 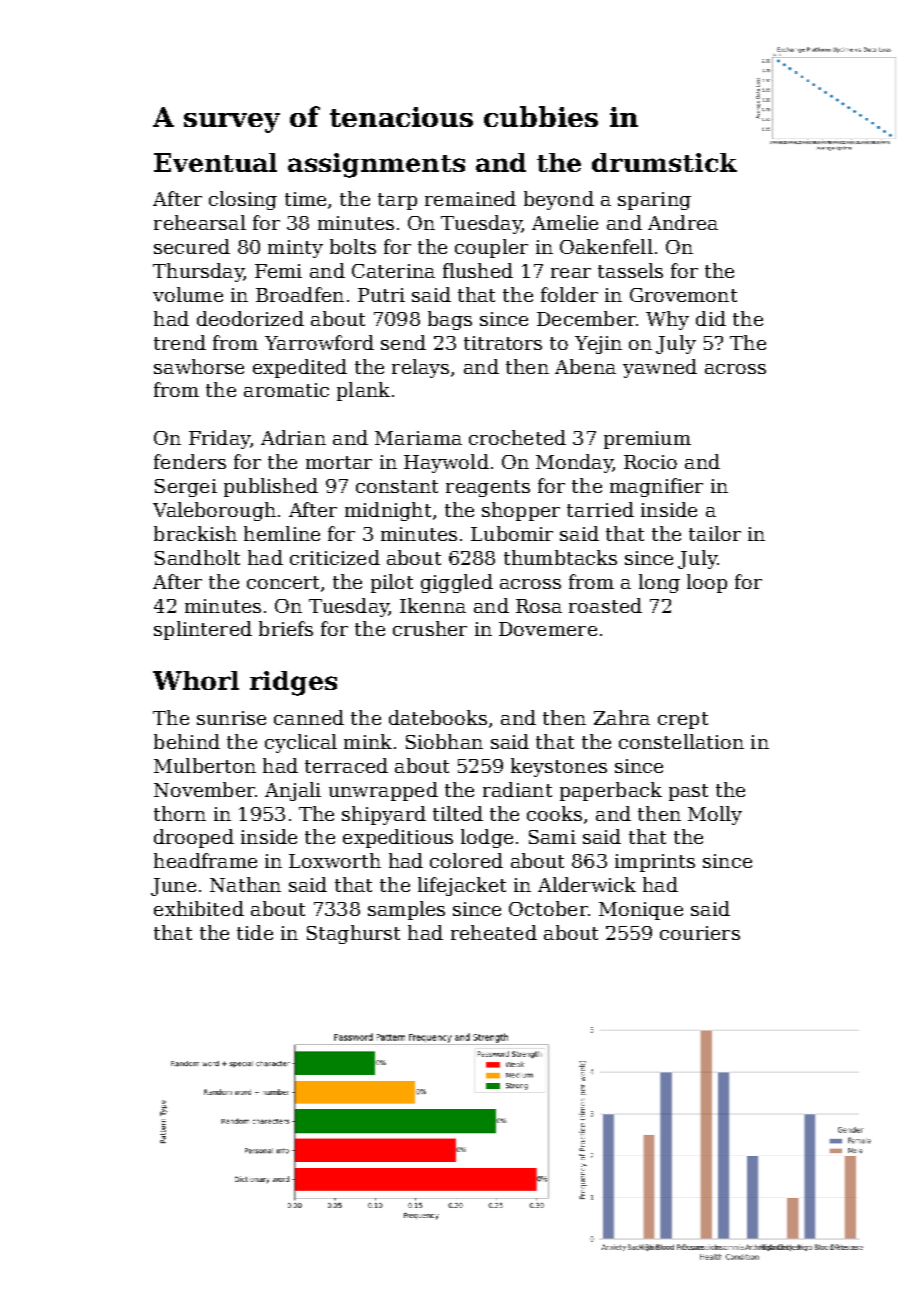 What do you see at coordinates (539, 606) in the screenshot?
I see `Rosa` at bounding box center [539, 606].
